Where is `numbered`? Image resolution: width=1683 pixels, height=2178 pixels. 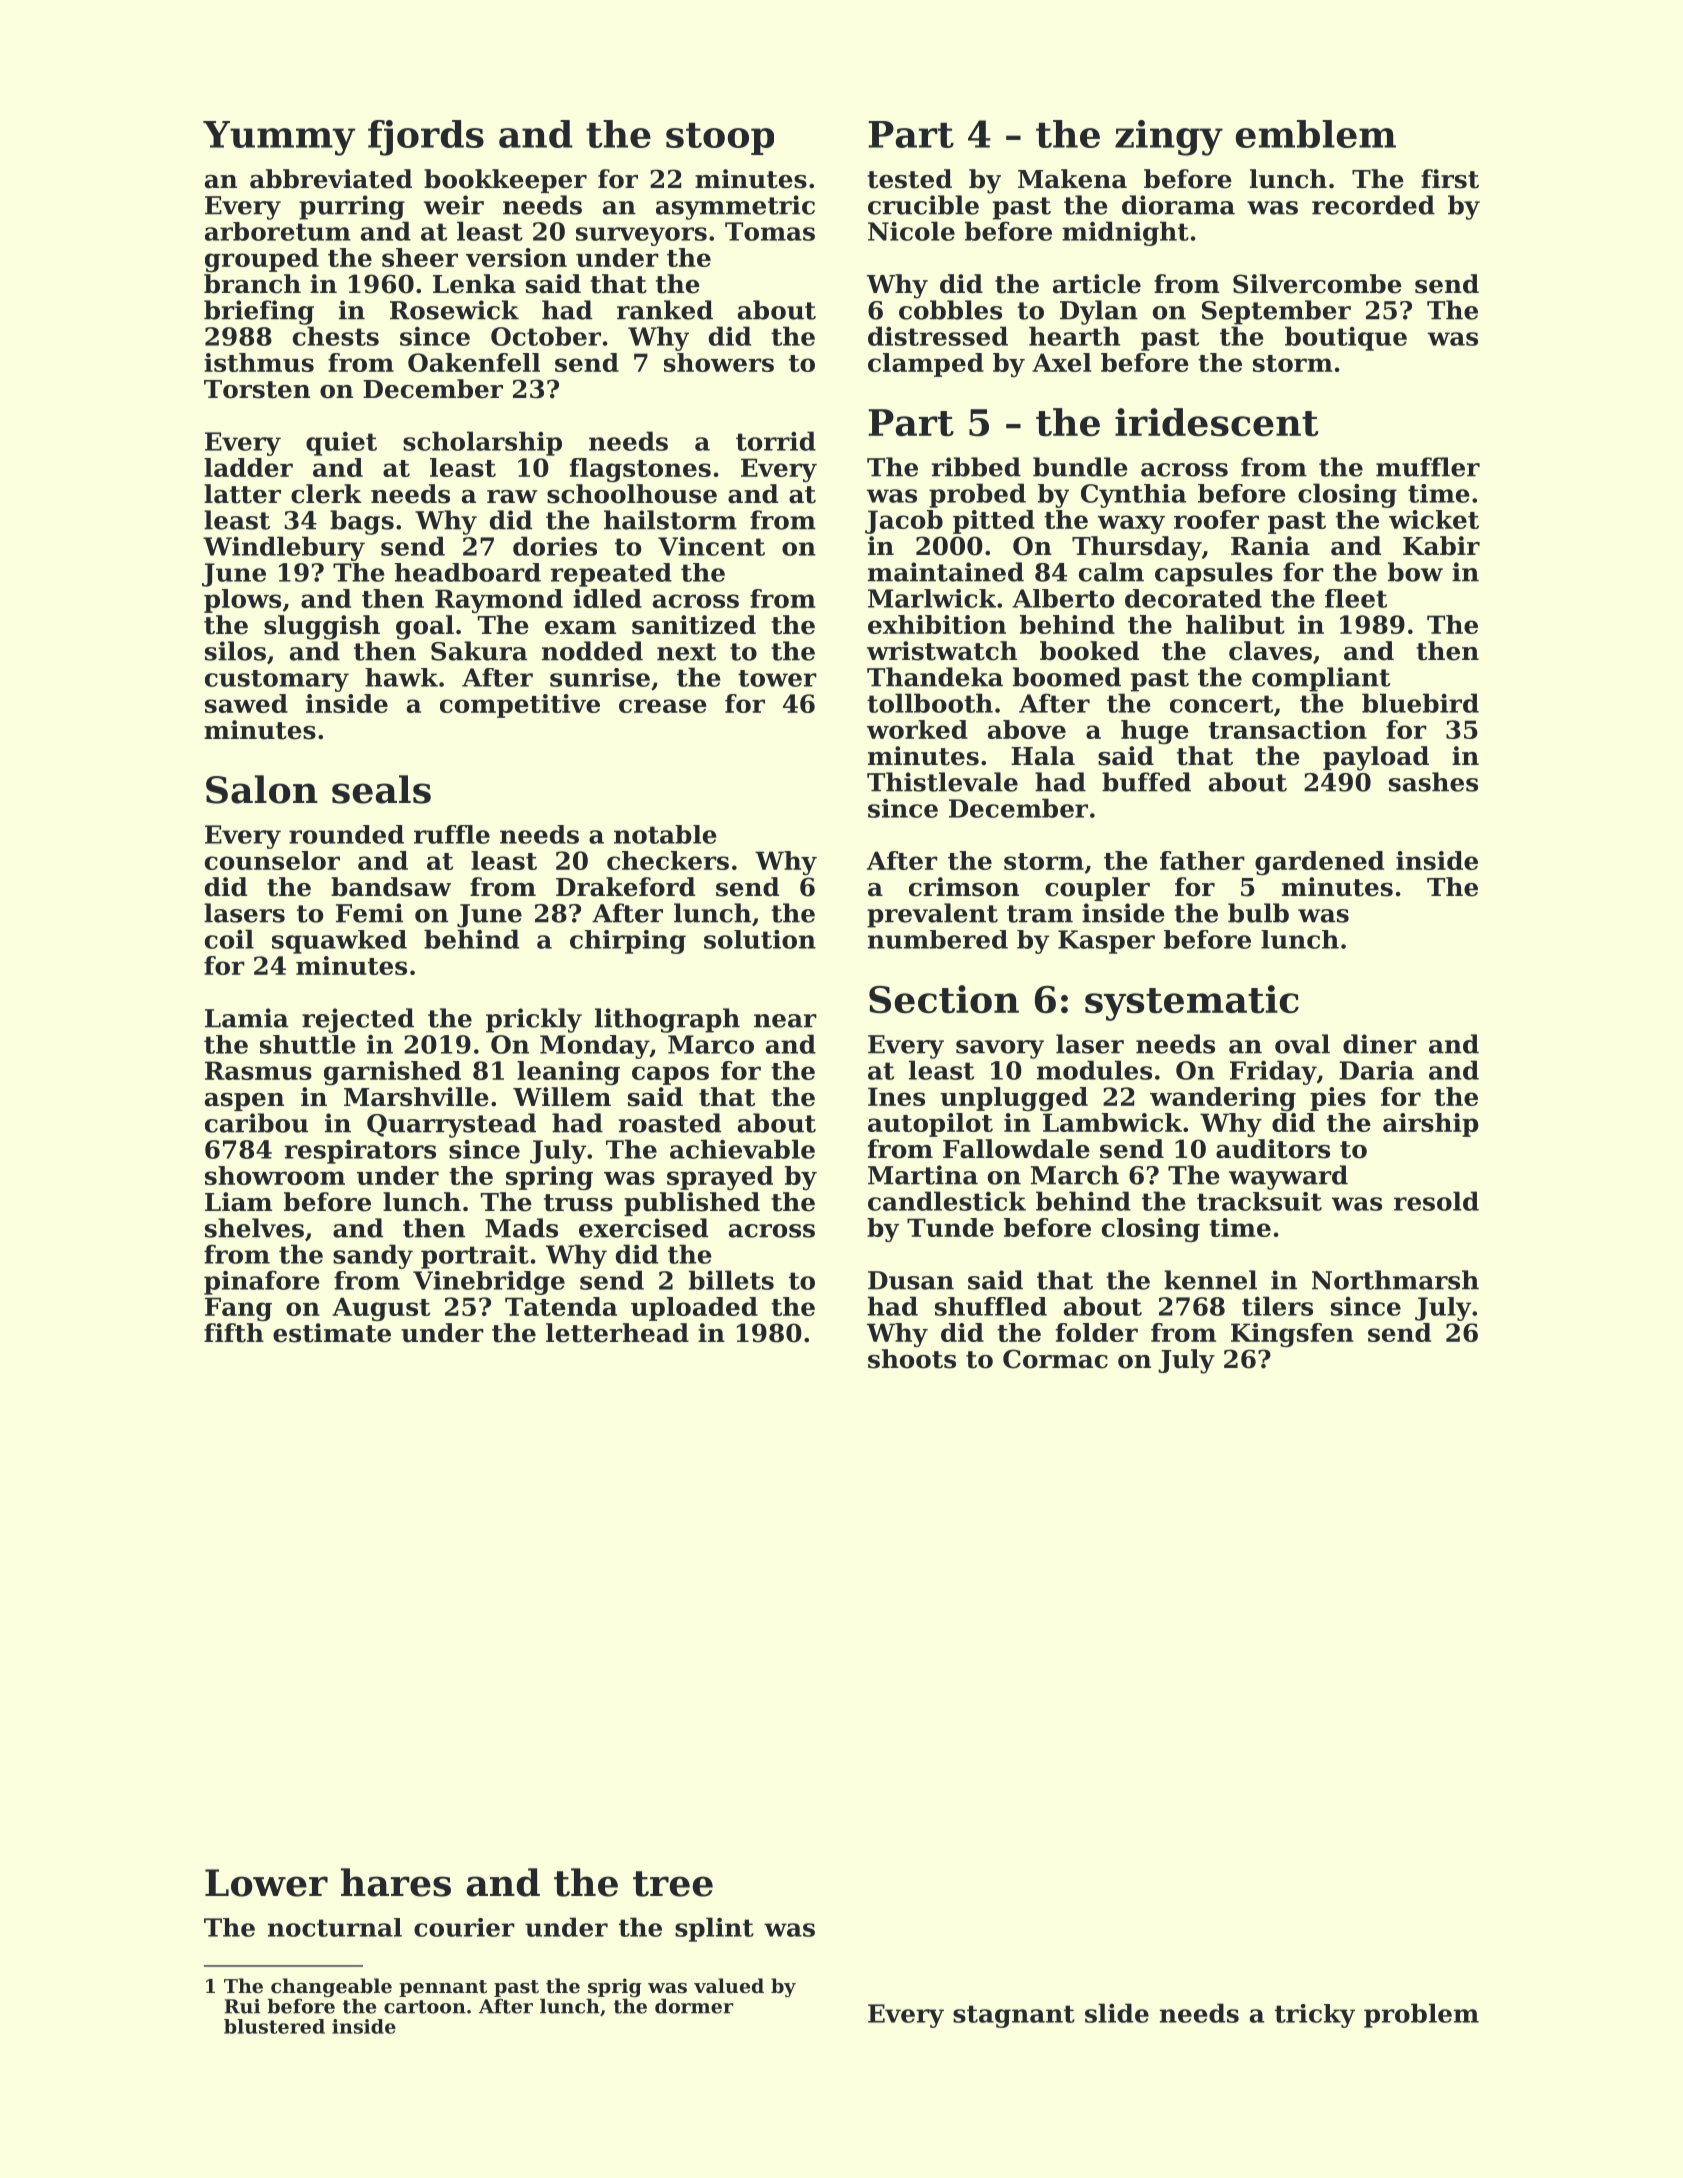 numbered is located at coordinates (938, 939).
